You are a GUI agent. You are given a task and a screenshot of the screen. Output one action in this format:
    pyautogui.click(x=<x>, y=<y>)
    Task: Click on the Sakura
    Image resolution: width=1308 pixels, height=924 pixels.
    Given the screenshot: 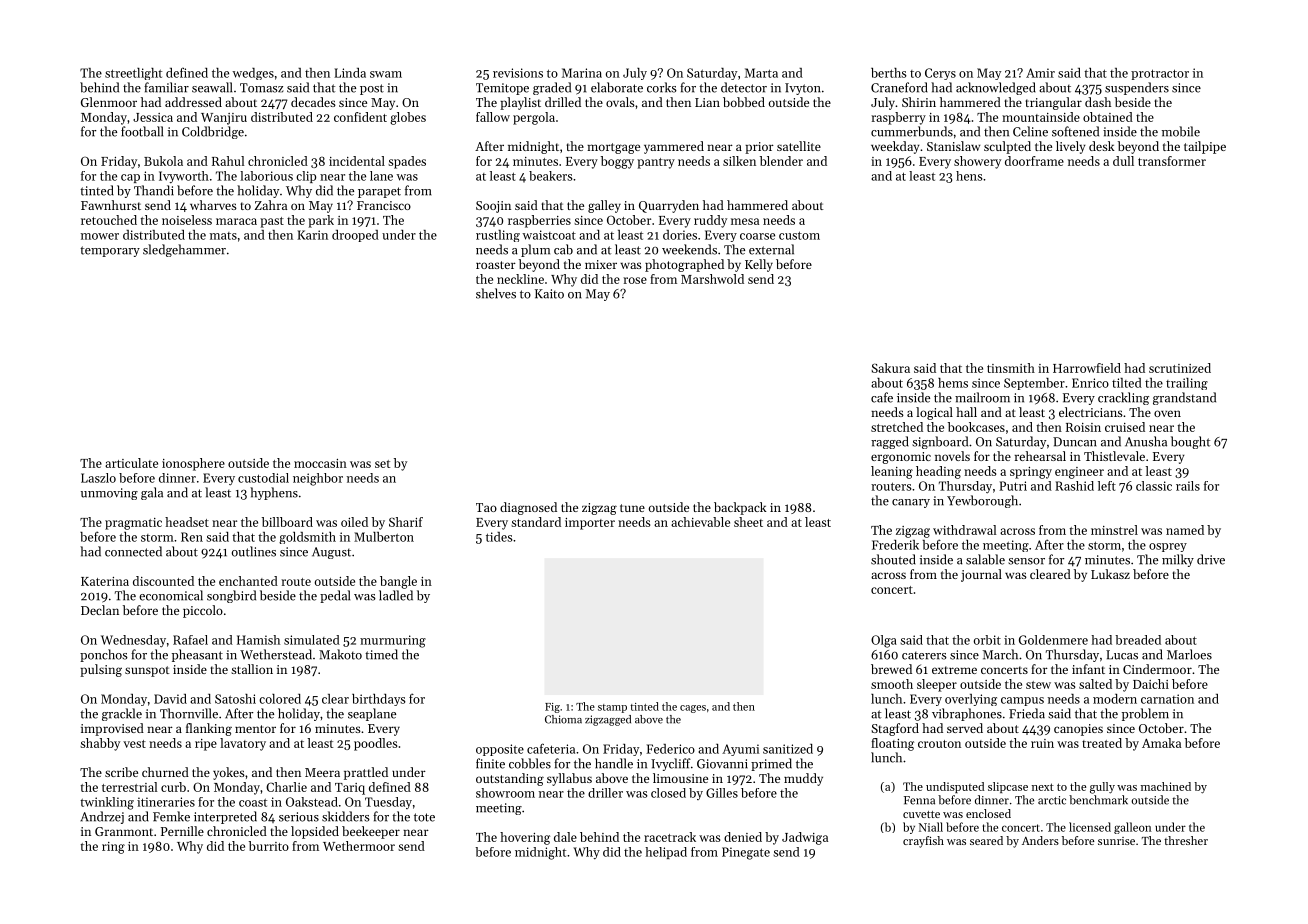 What is the action you would take?
    pyautogui.click(x=890, y=368)
